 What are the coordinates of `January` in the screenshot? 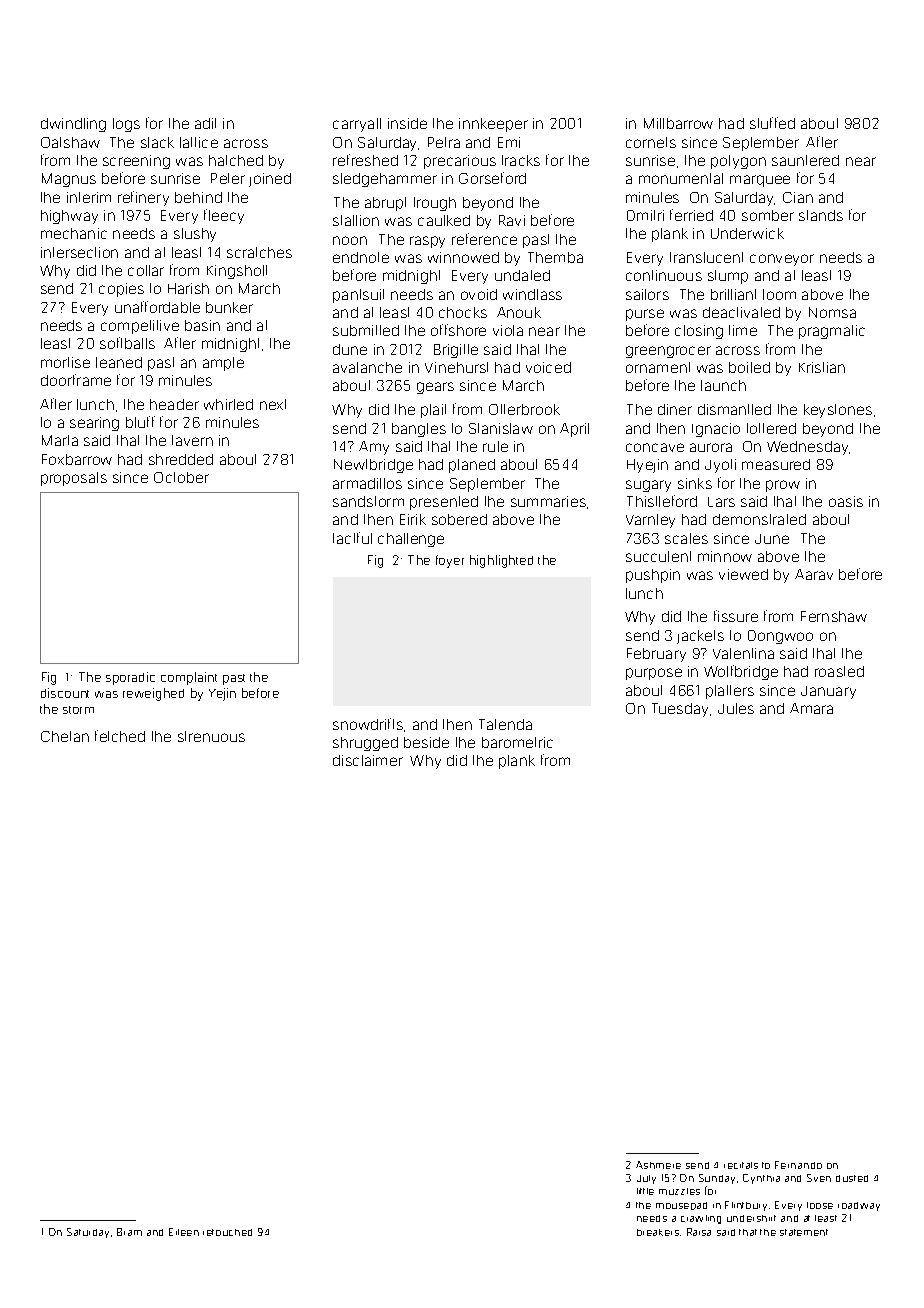 It's located at (828, 692).
